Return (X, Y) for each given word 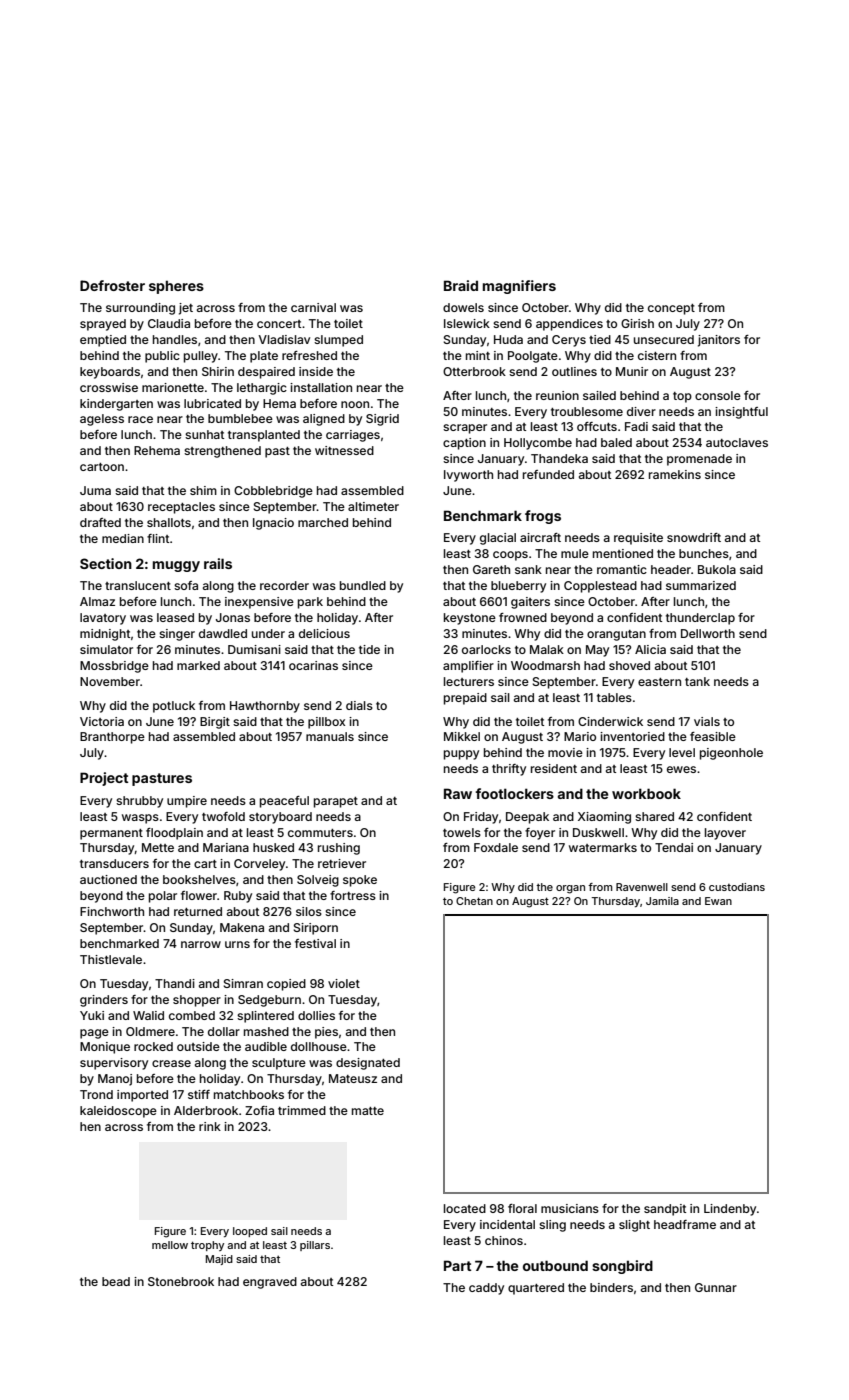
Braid (461, 285)
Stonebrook (181, 1281)
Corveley (259, 865)
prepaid (465, 699)
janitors (719, 341)
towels (462, 832)
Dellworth (708, 633)
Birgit (215, 723)
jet (186, 309)
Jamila (662, 901)
